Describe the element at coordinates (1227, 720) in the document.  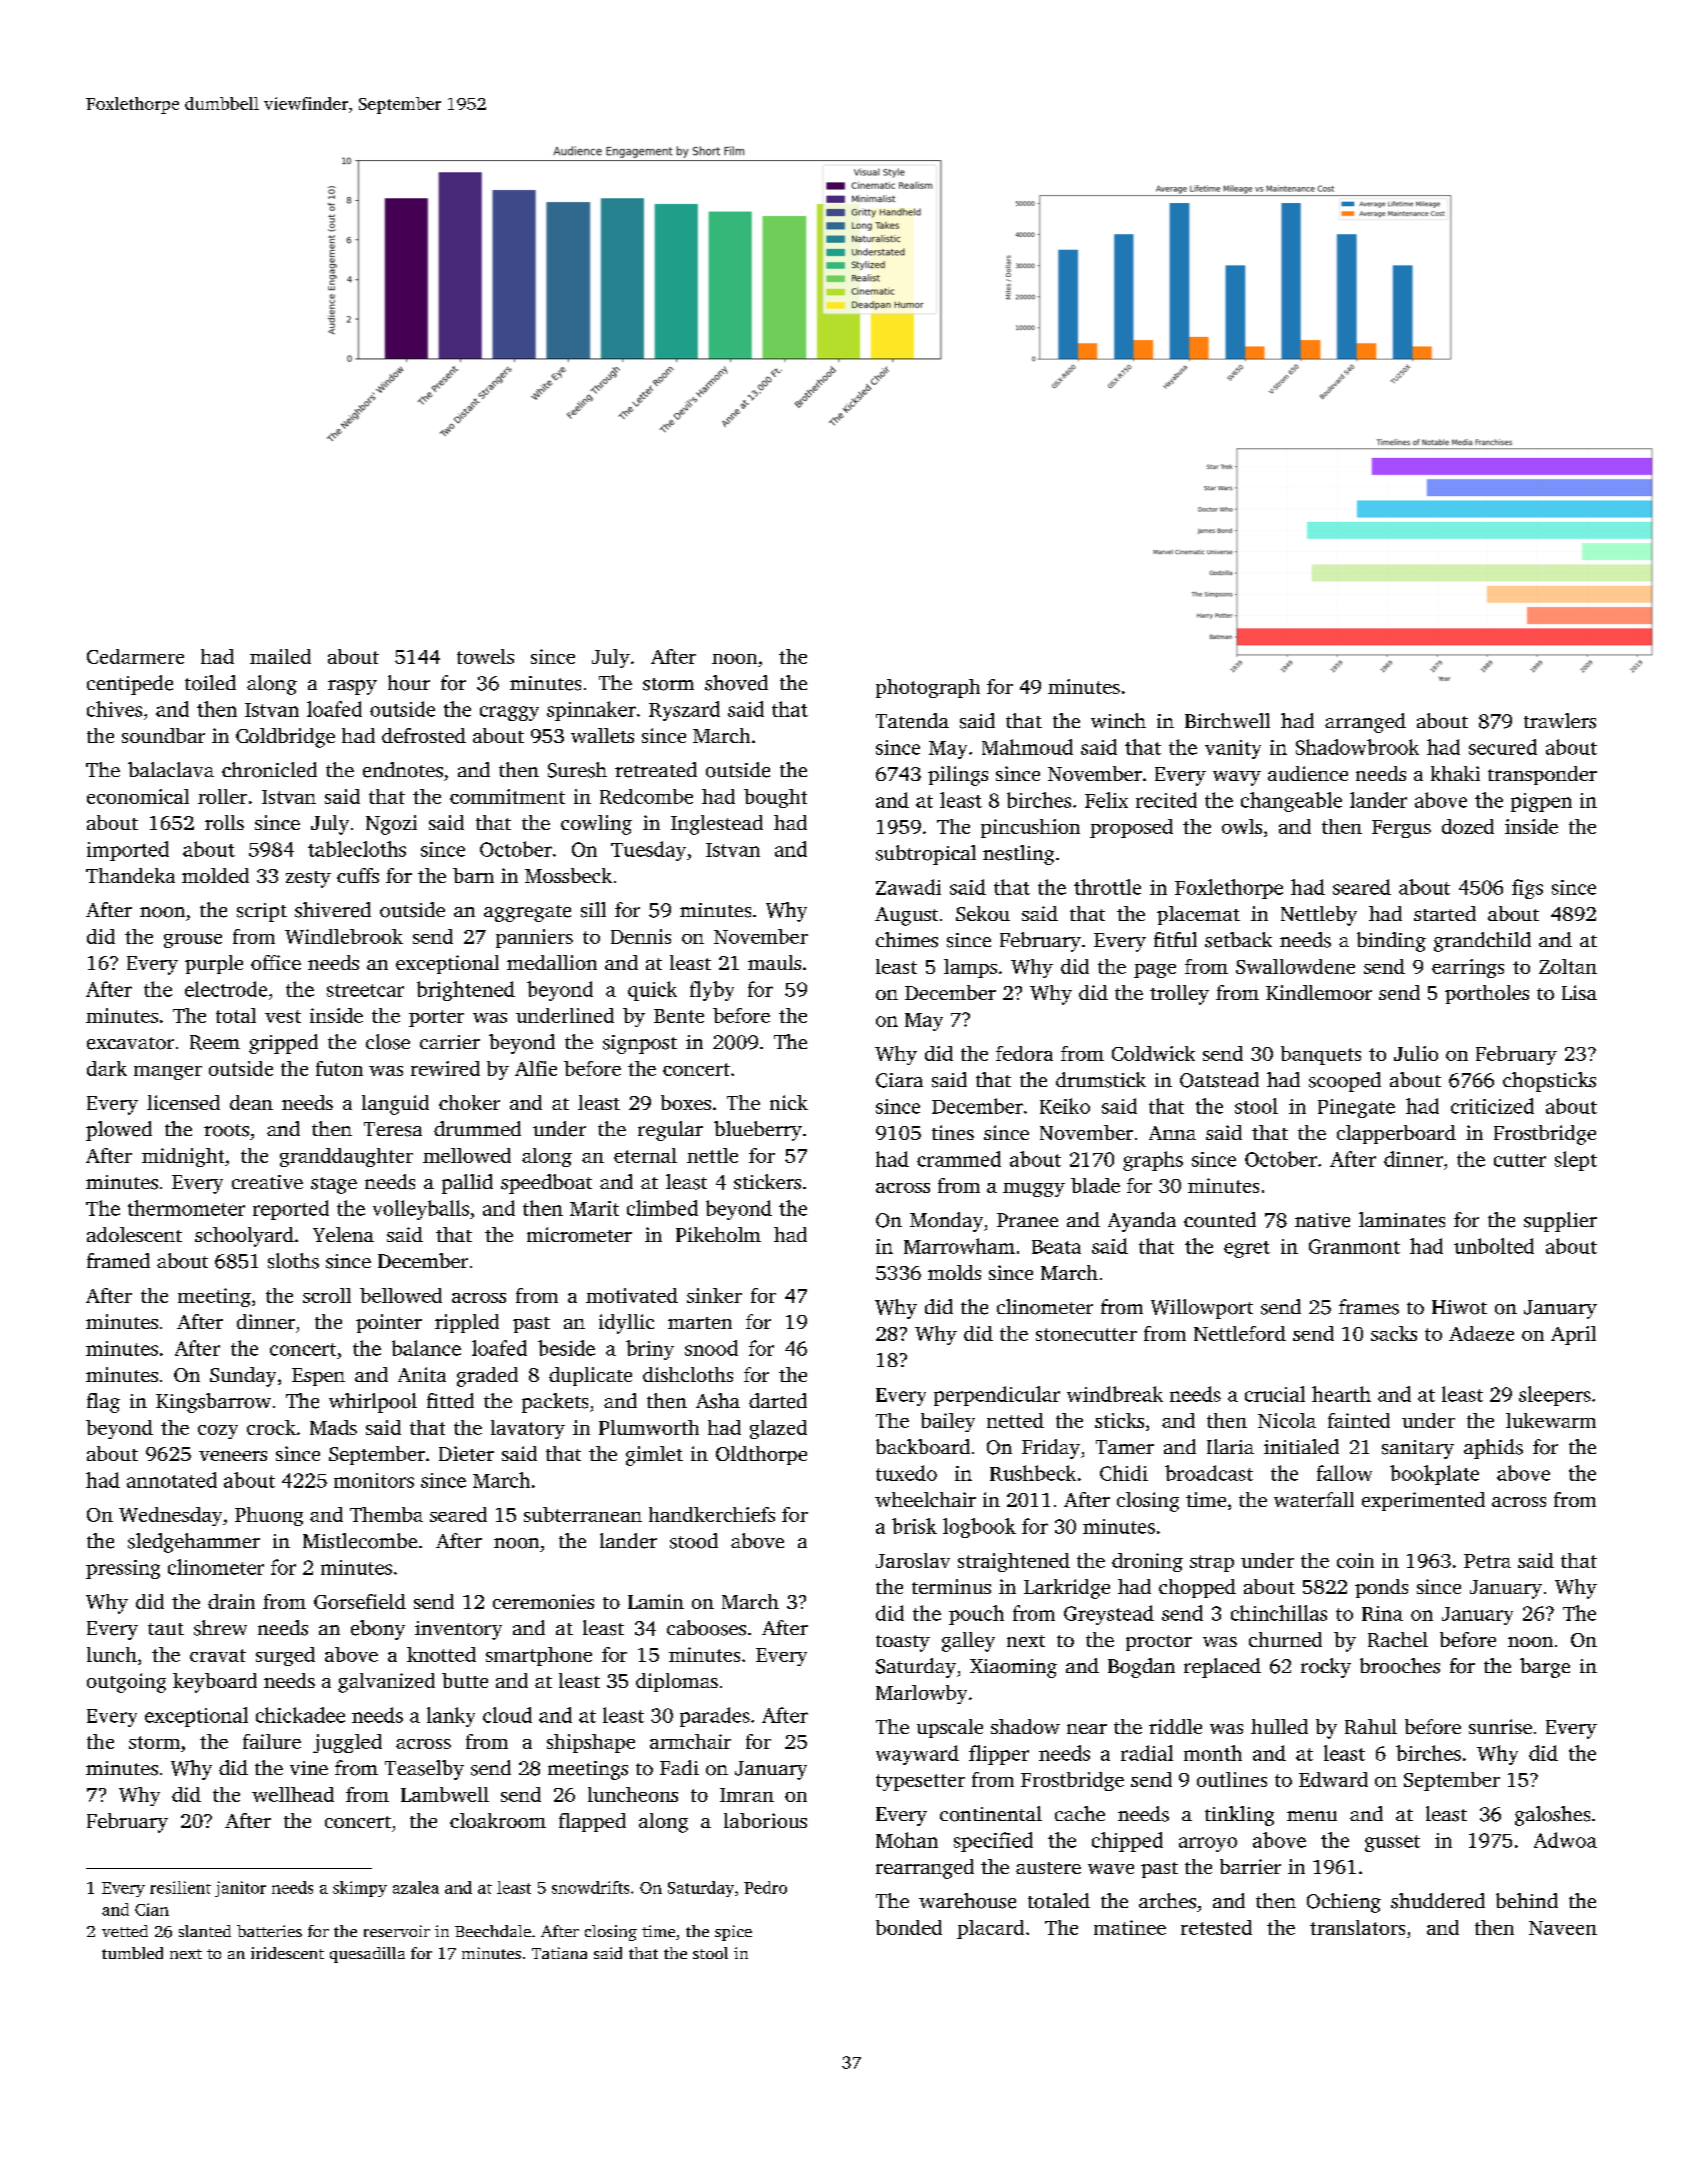
I see `Birchwell` at that location.
